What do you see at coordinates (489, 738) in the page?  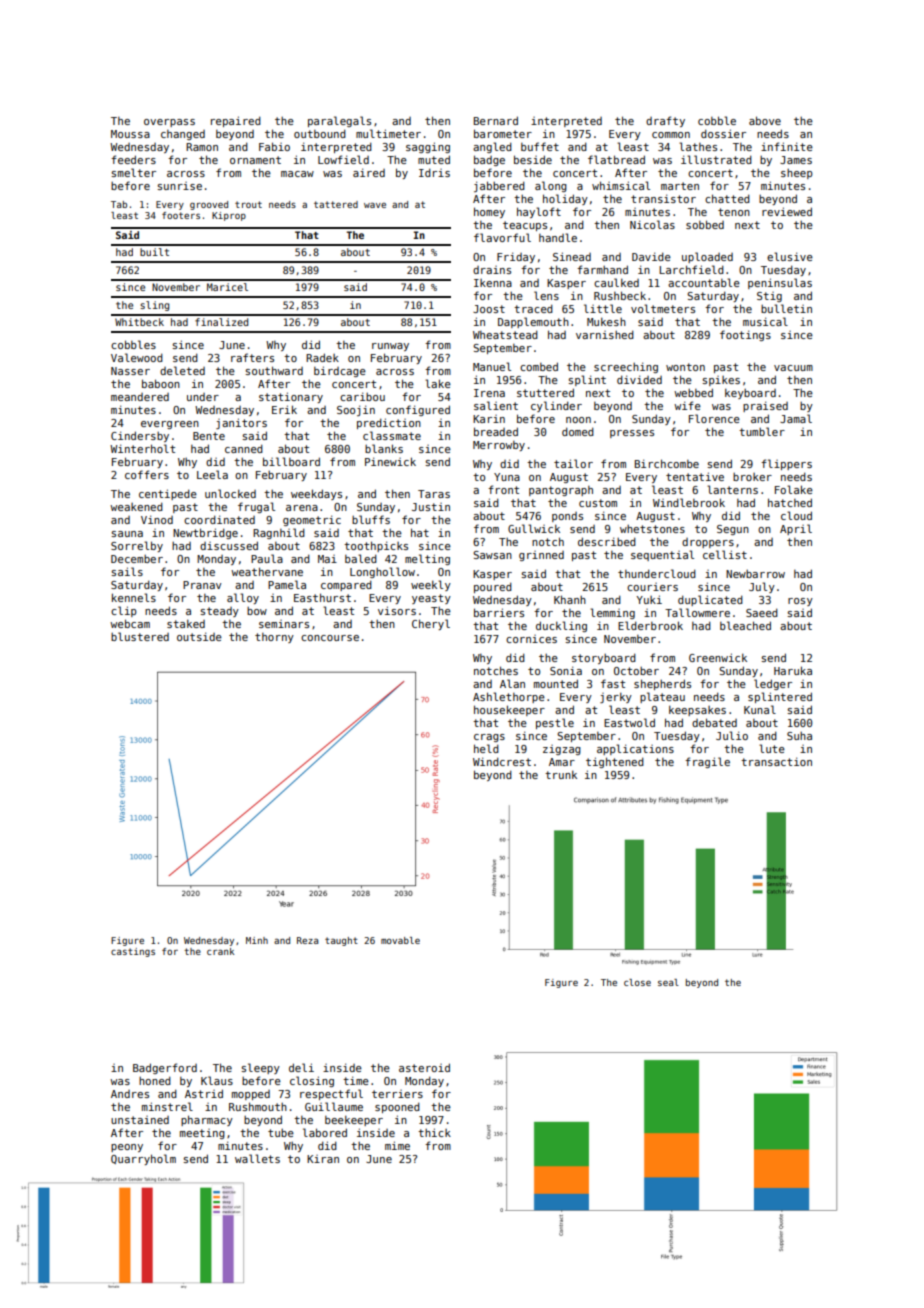 I see `crags` at bounding box center [489, 738].
